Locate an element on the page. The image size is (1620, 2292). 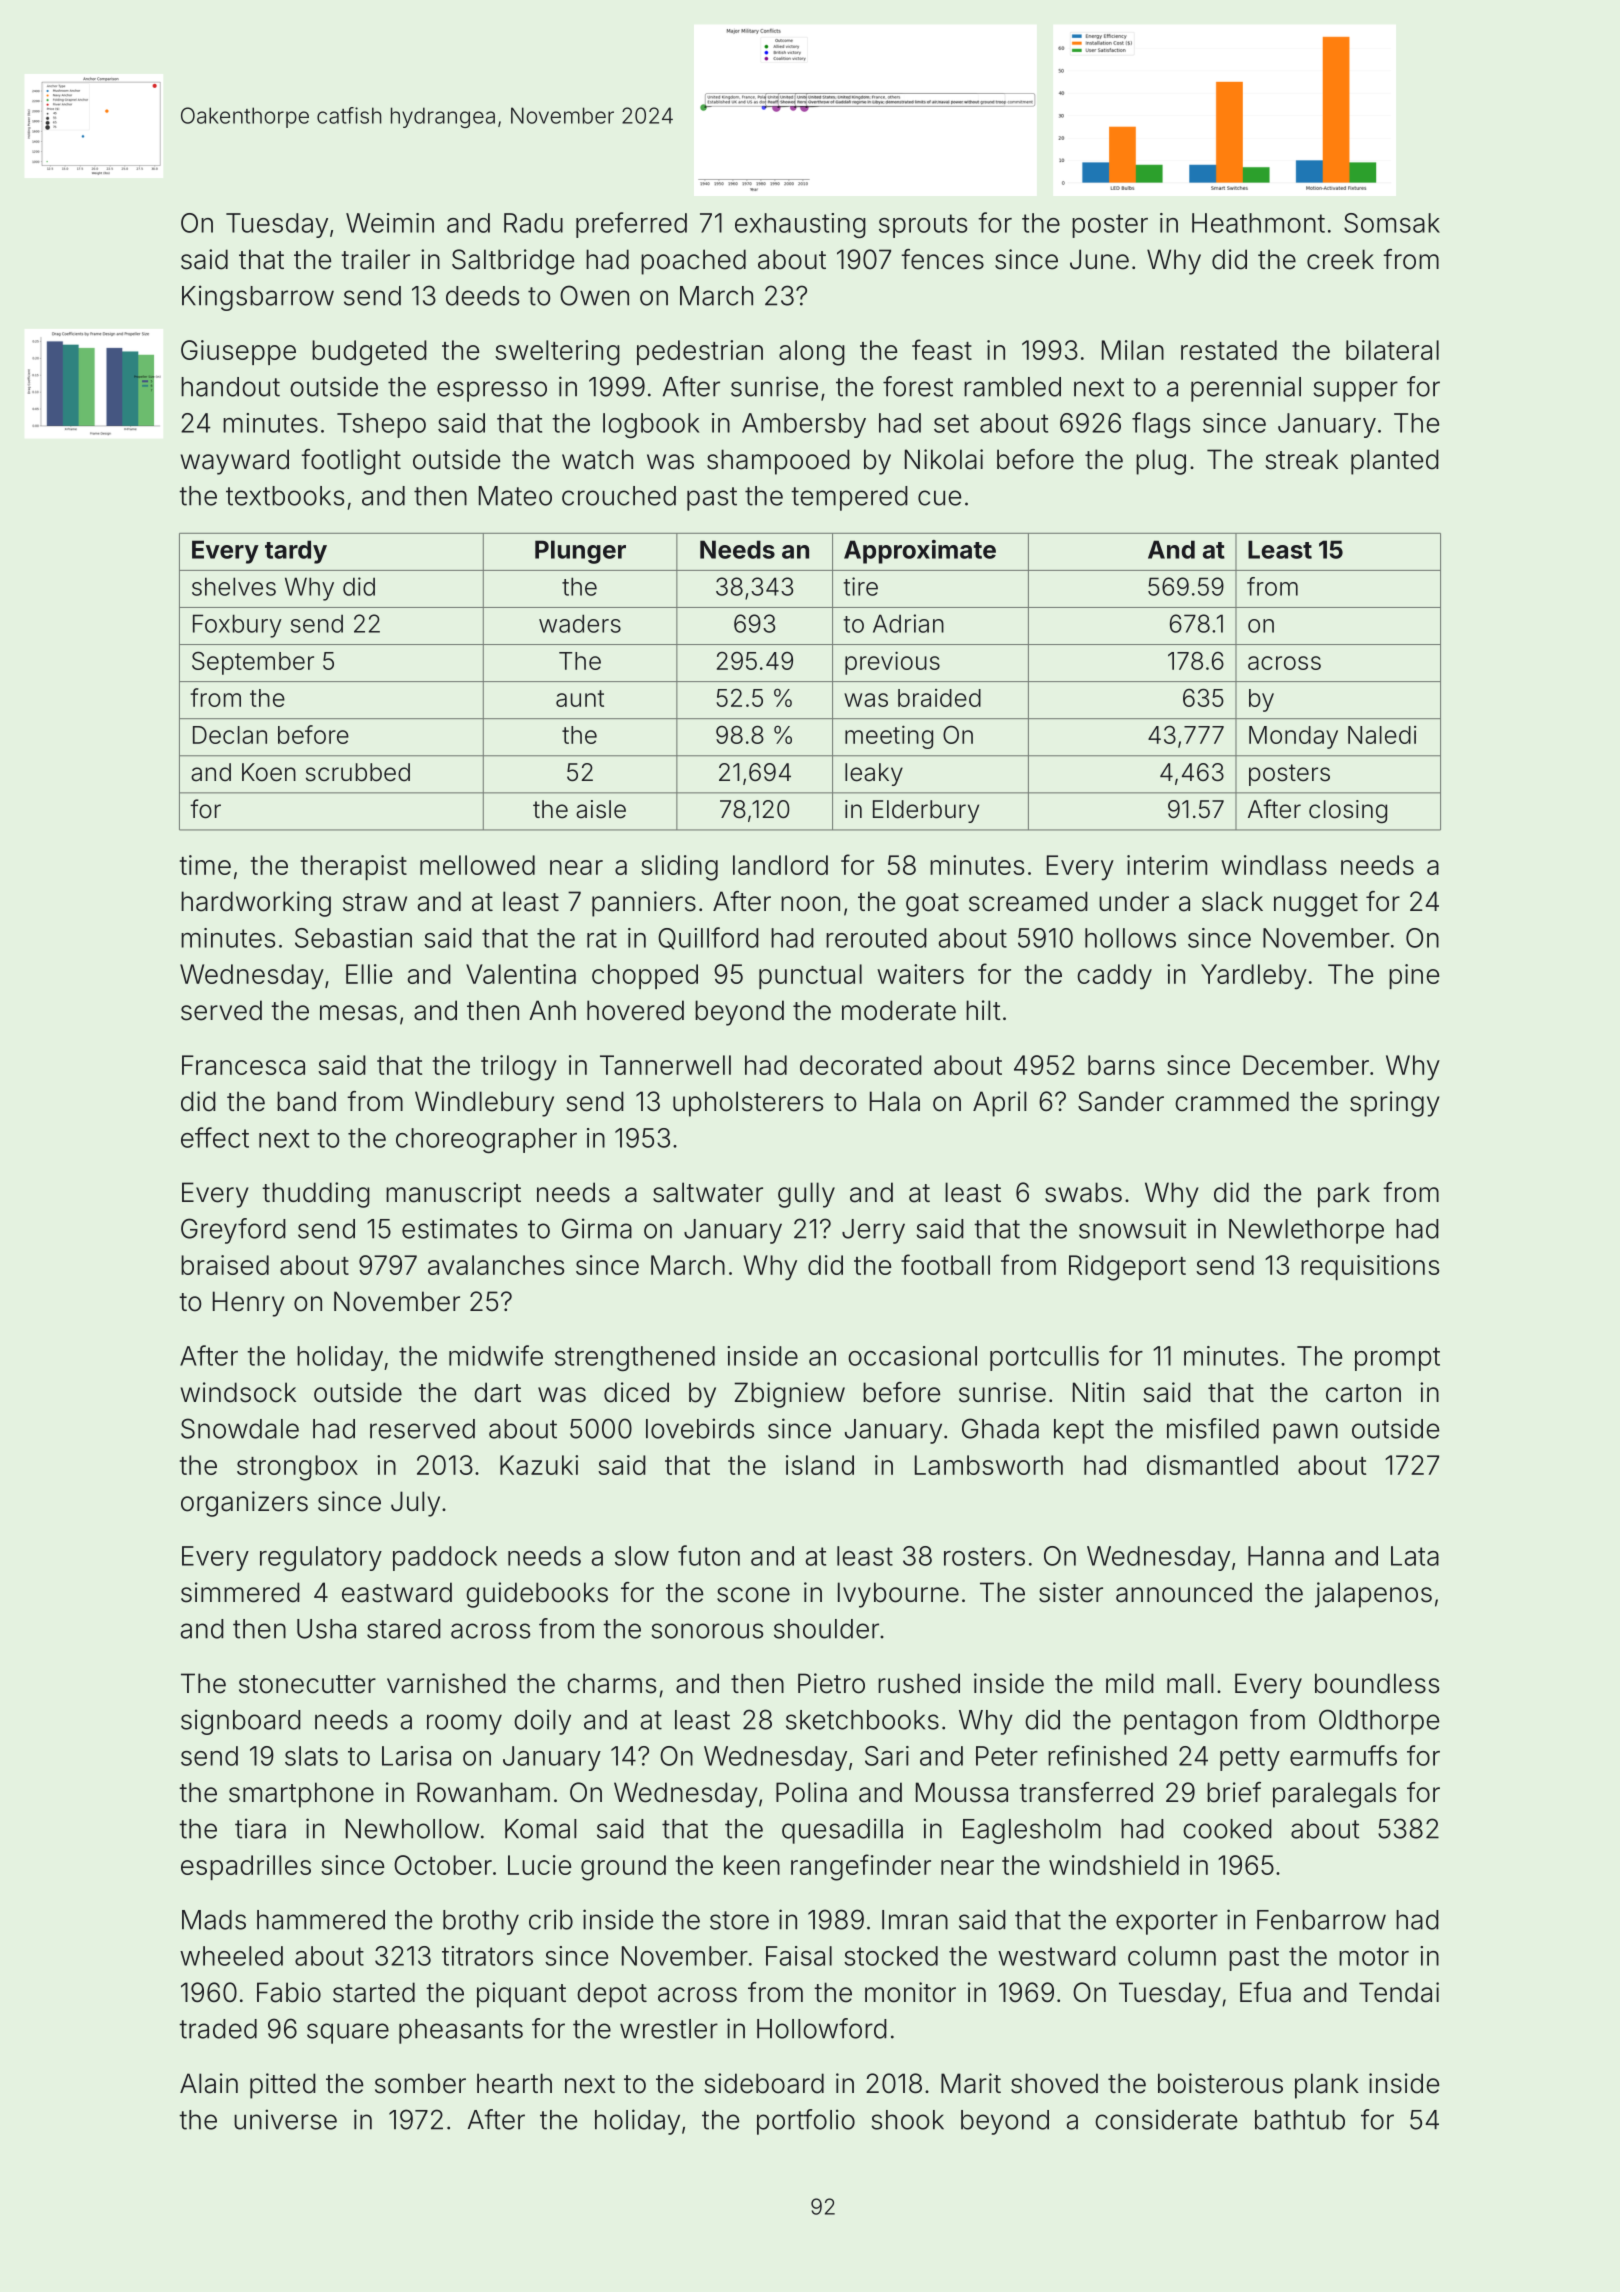
cooked is located at coordinates (1227, 1829).
